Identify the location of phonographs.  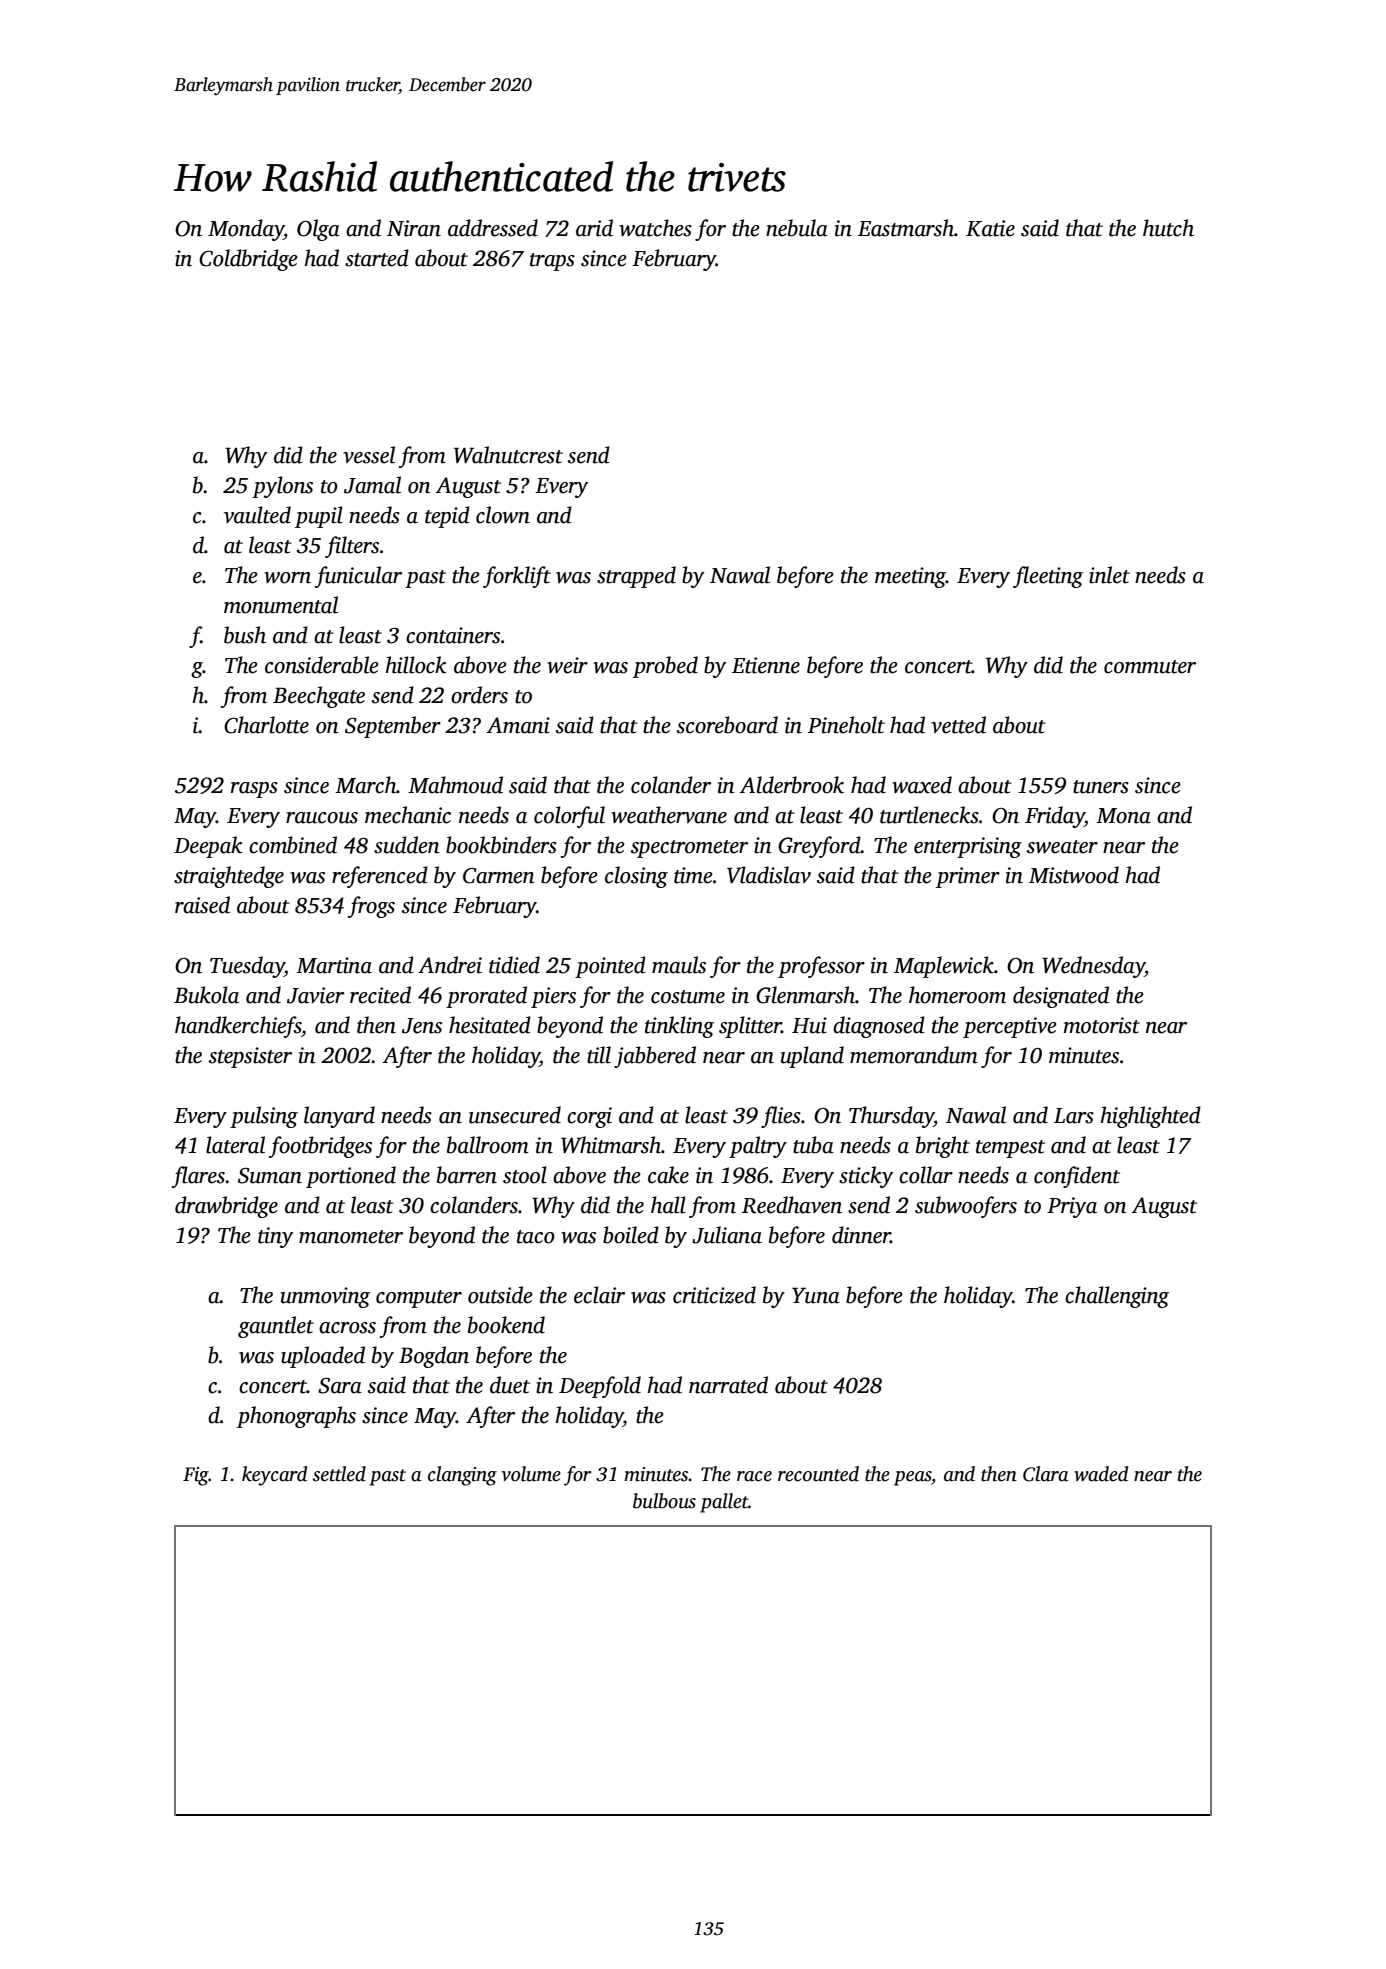
(296, 1417).
